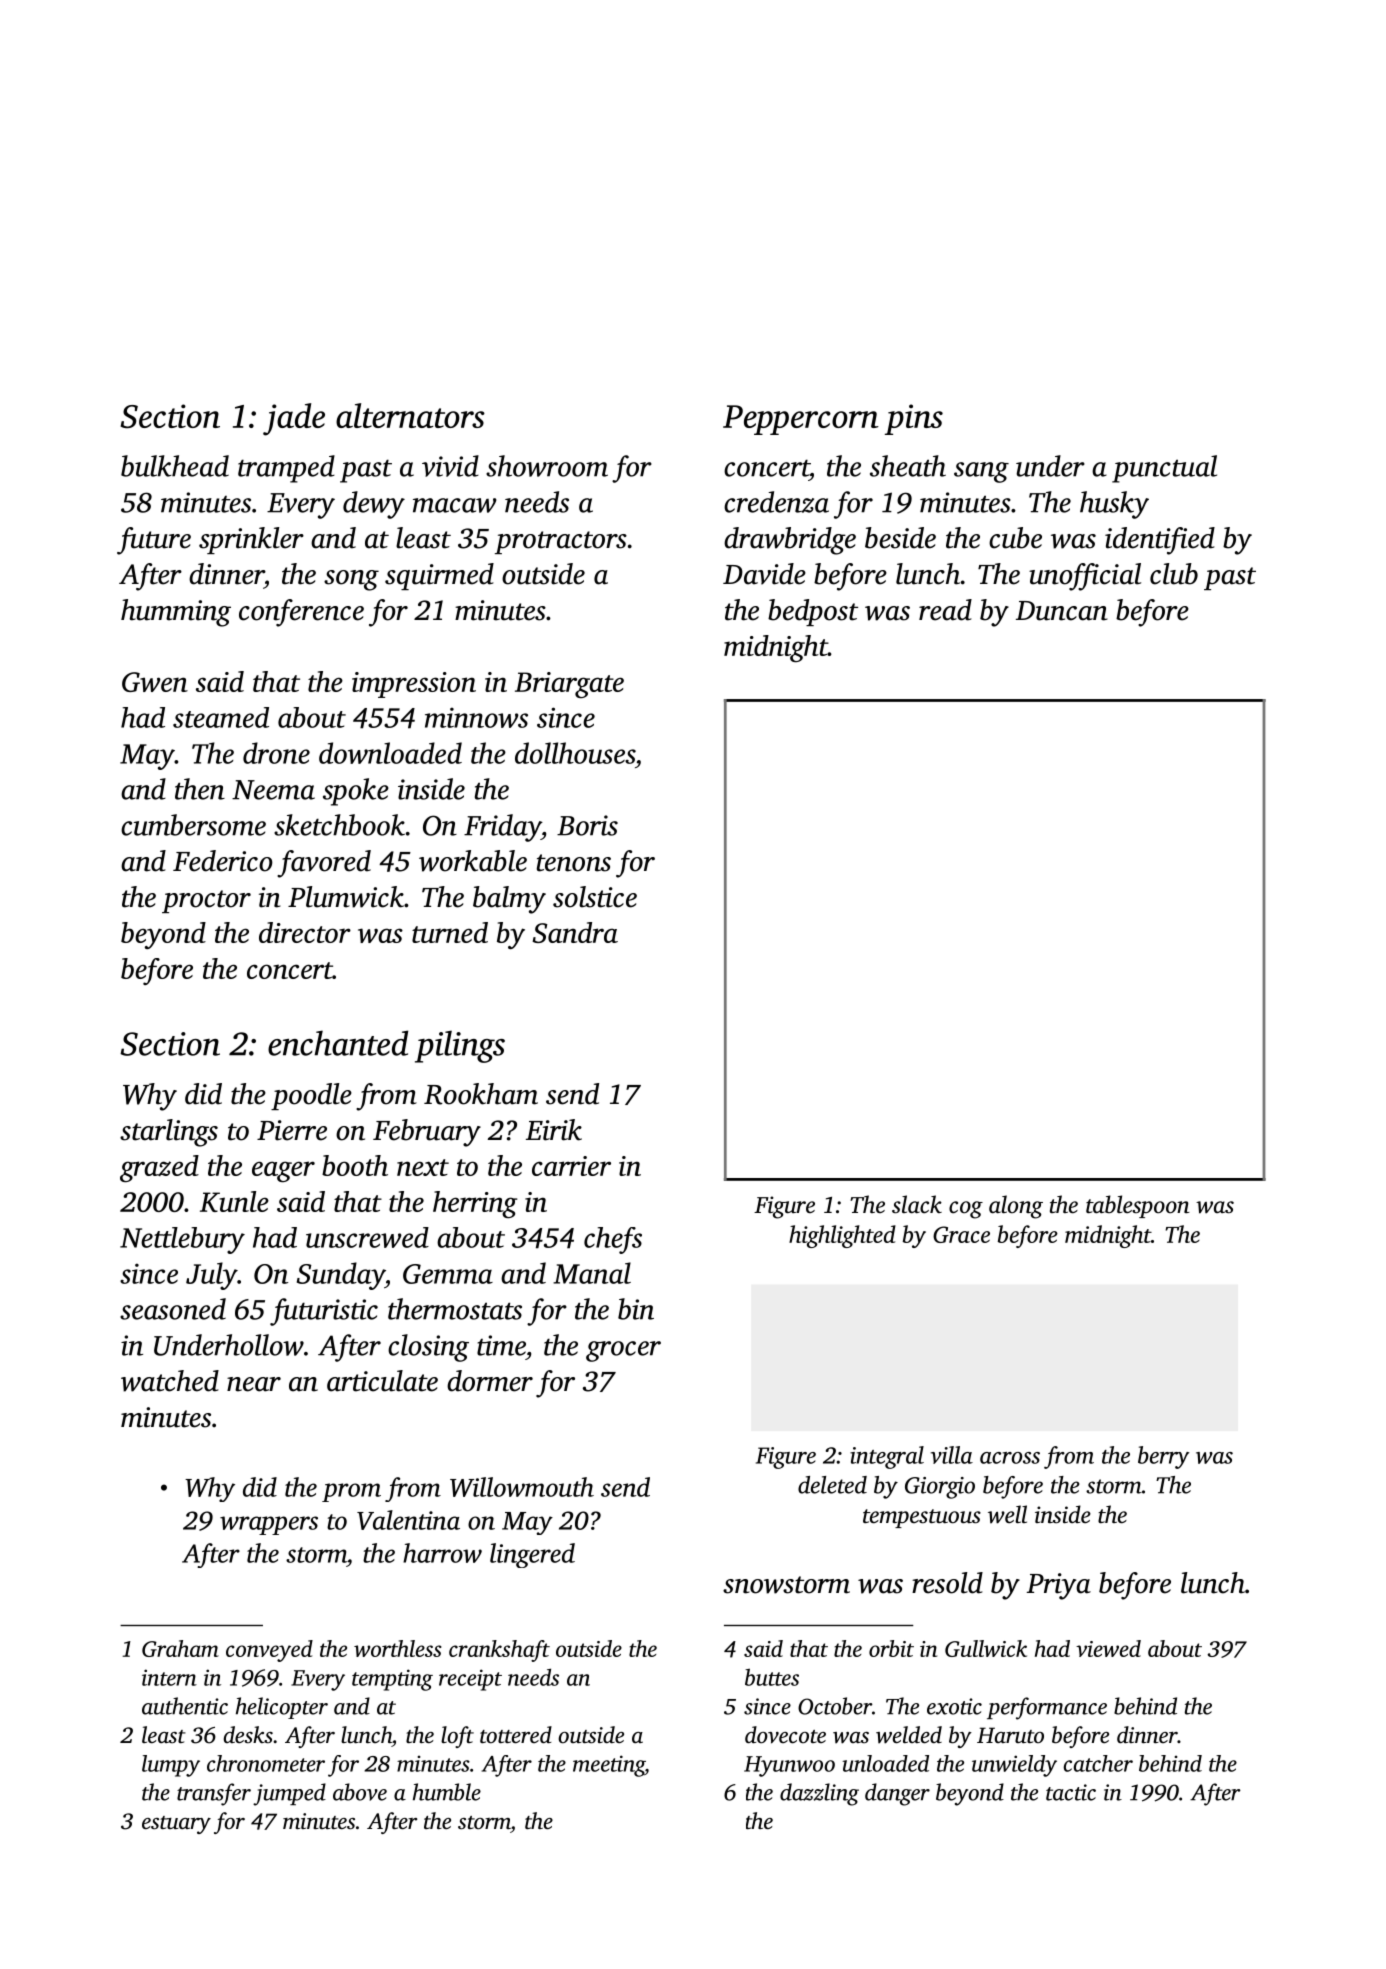 The width and height of the image is (1386, 1969). Describe the element at coordinates (569, 685) in the image. I see `Briargate` at that location.
